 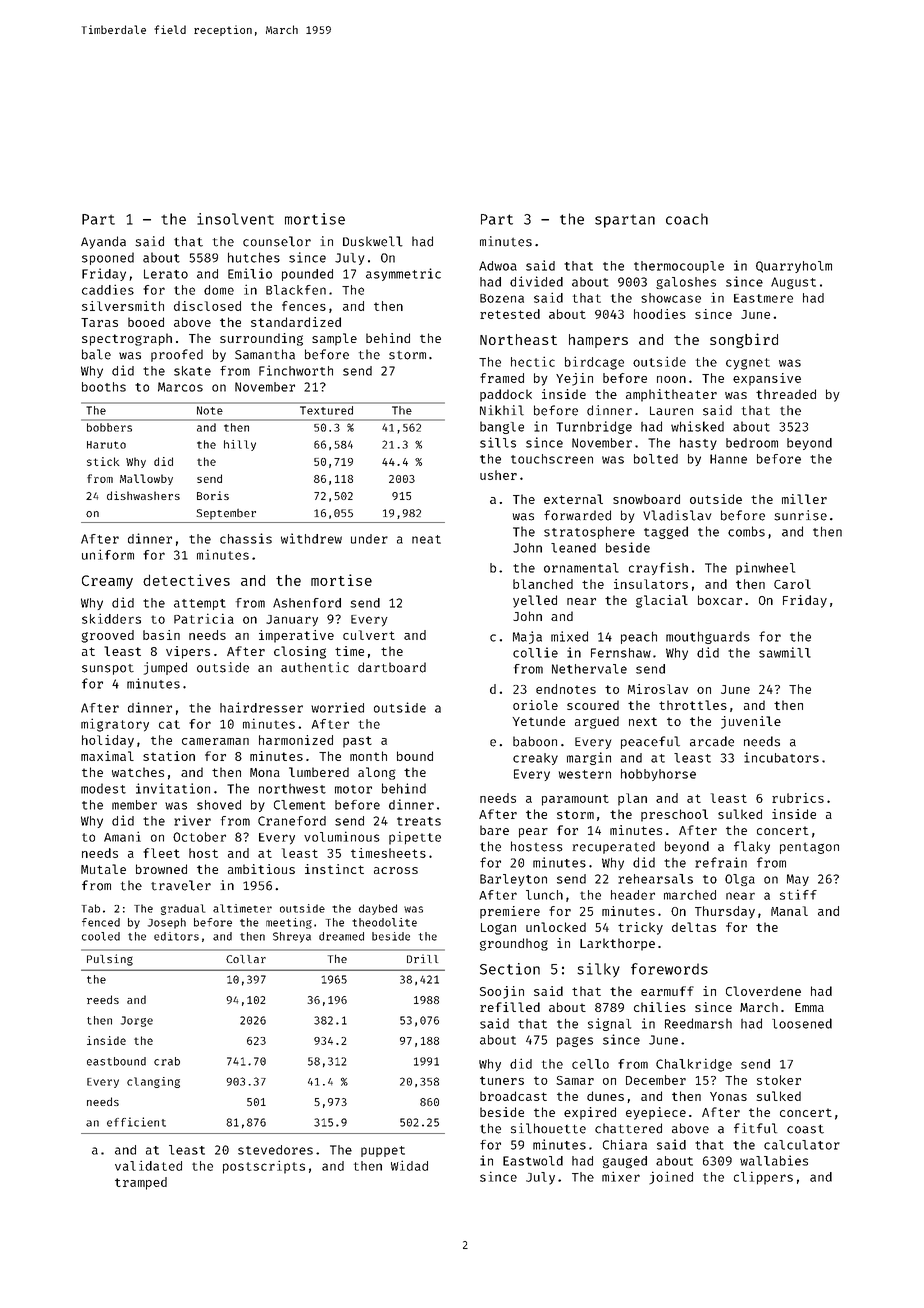 What do you see at coordinates (235, 219) in the screenshot?
I see `insolvent` at bounding box center [235, 219].
